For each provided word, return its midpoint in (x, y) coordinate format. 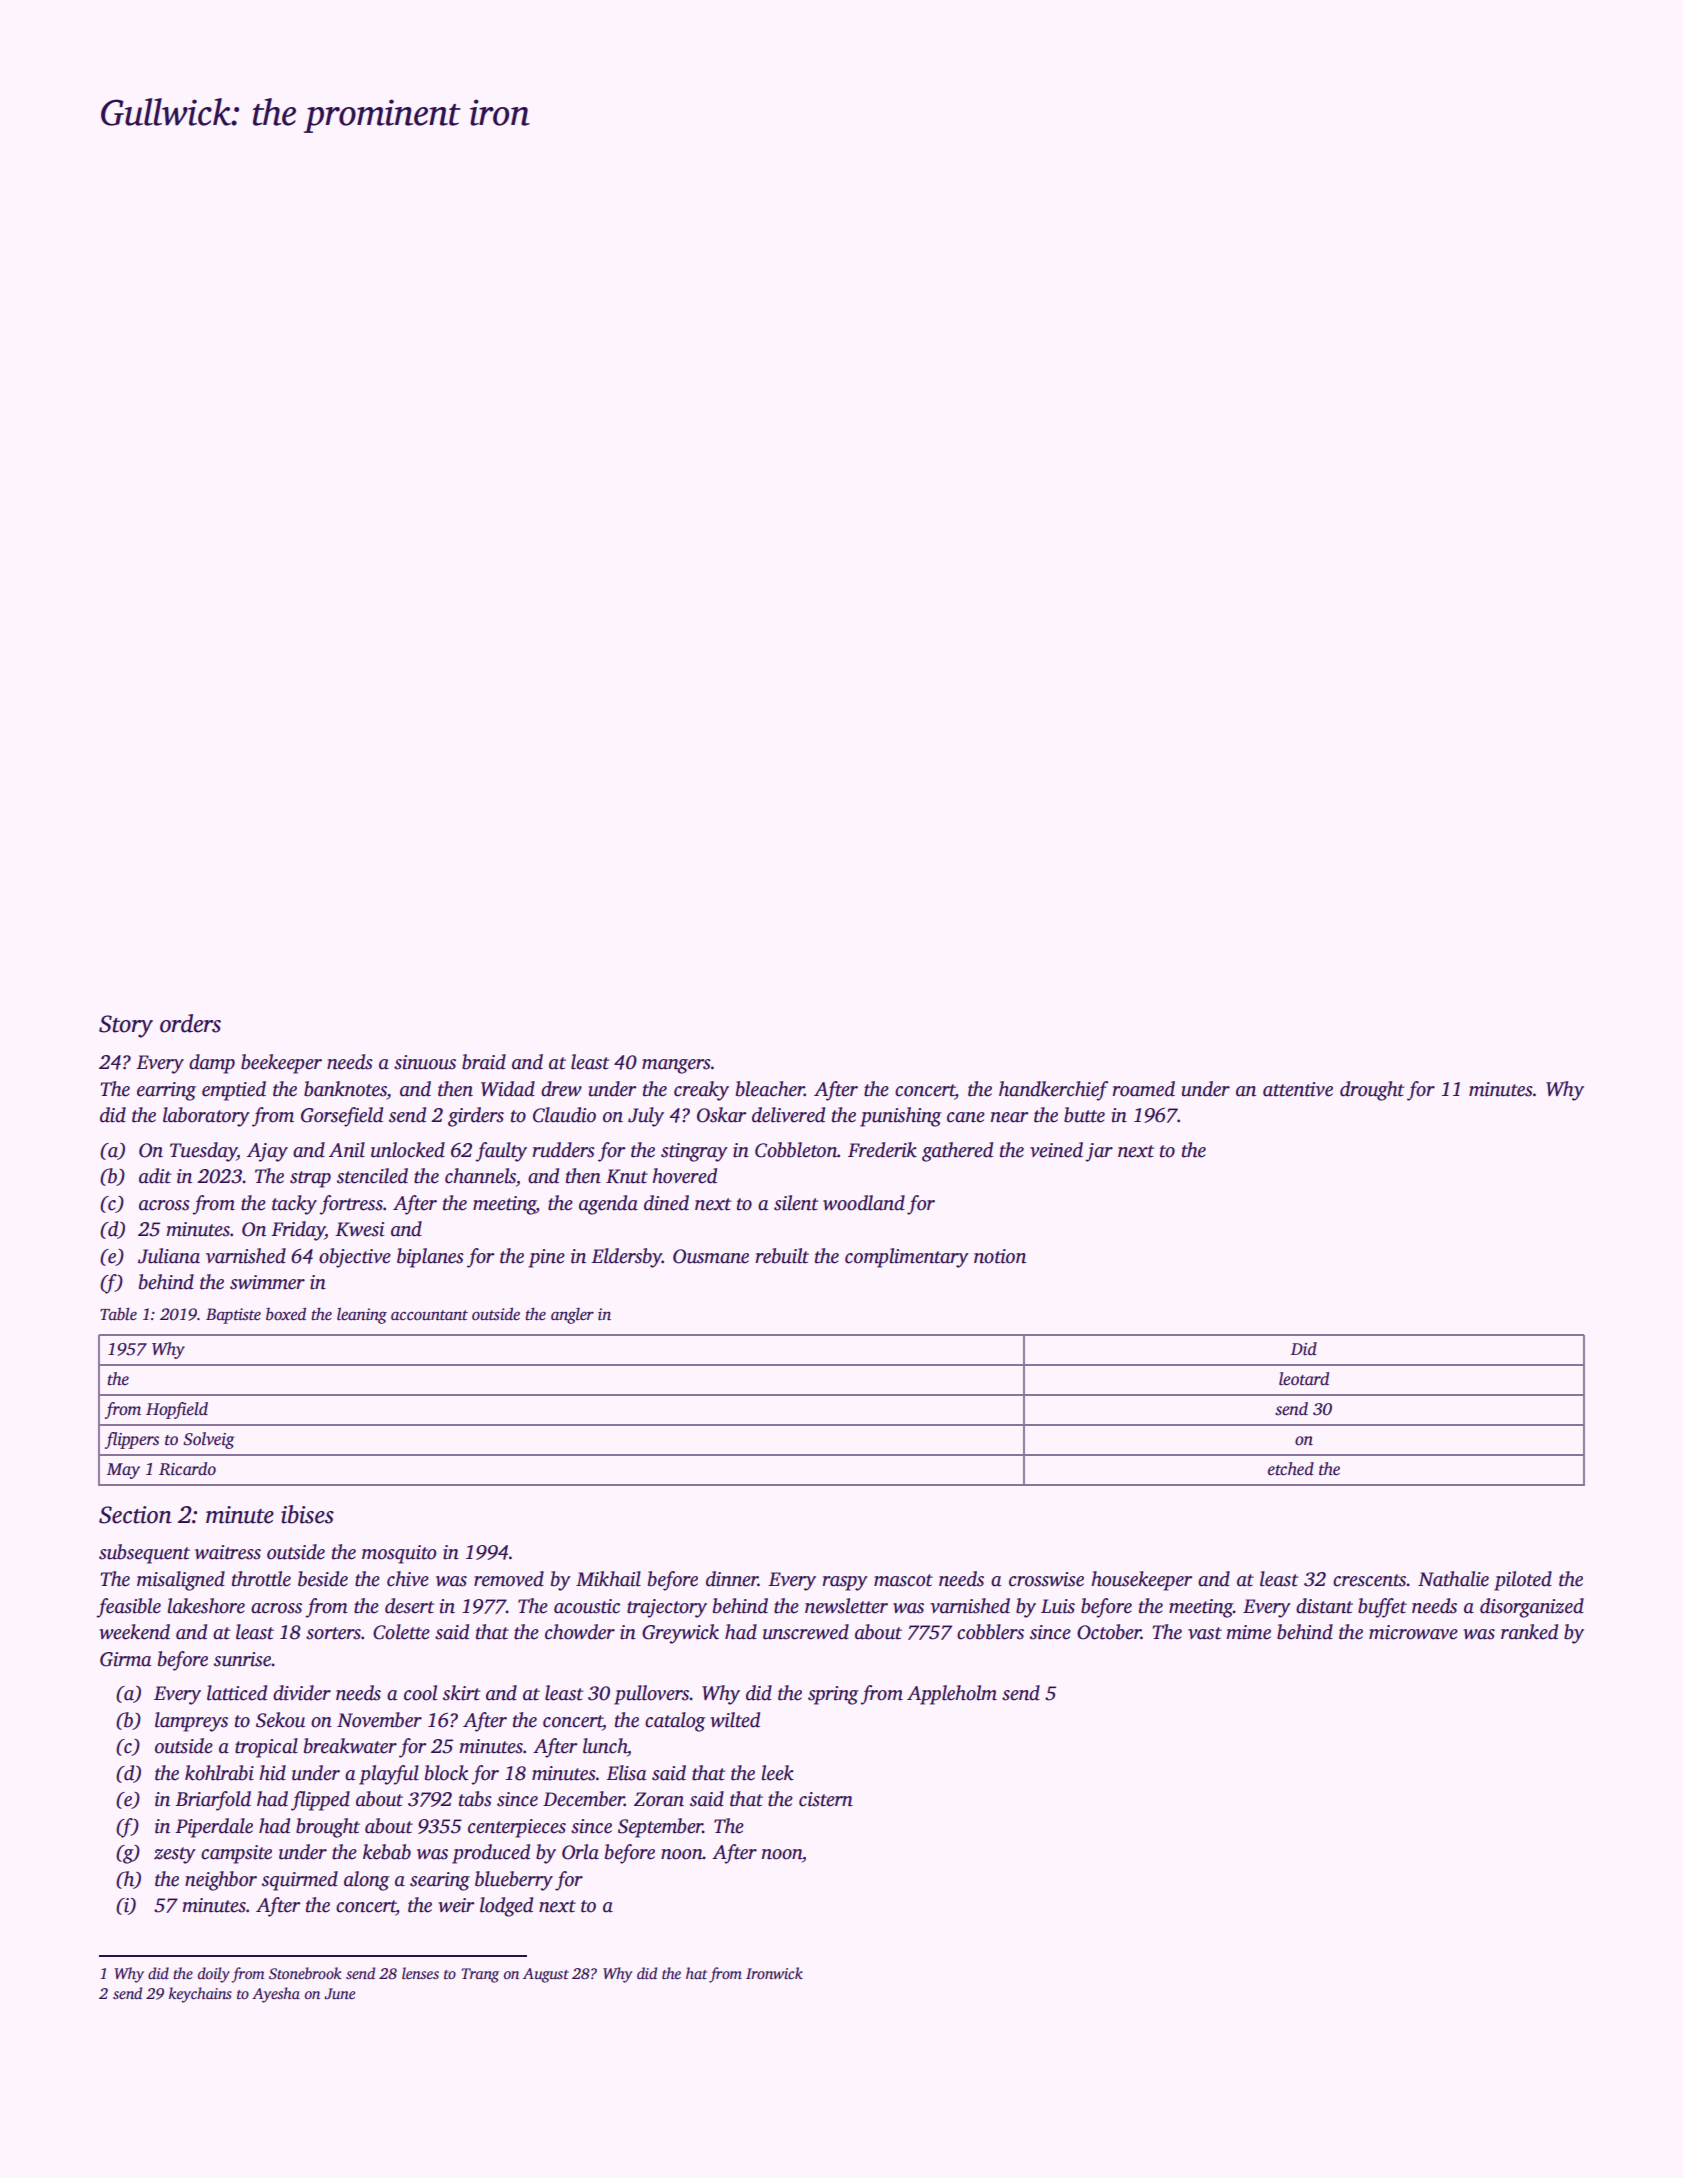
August (546, 1975)
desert (409, 1606)
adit (155, 1176)
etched (1291, 1469)
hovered (684, 1176)
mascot (903, 1580)
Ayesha (276, 1995)
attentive (1298, 1089)
